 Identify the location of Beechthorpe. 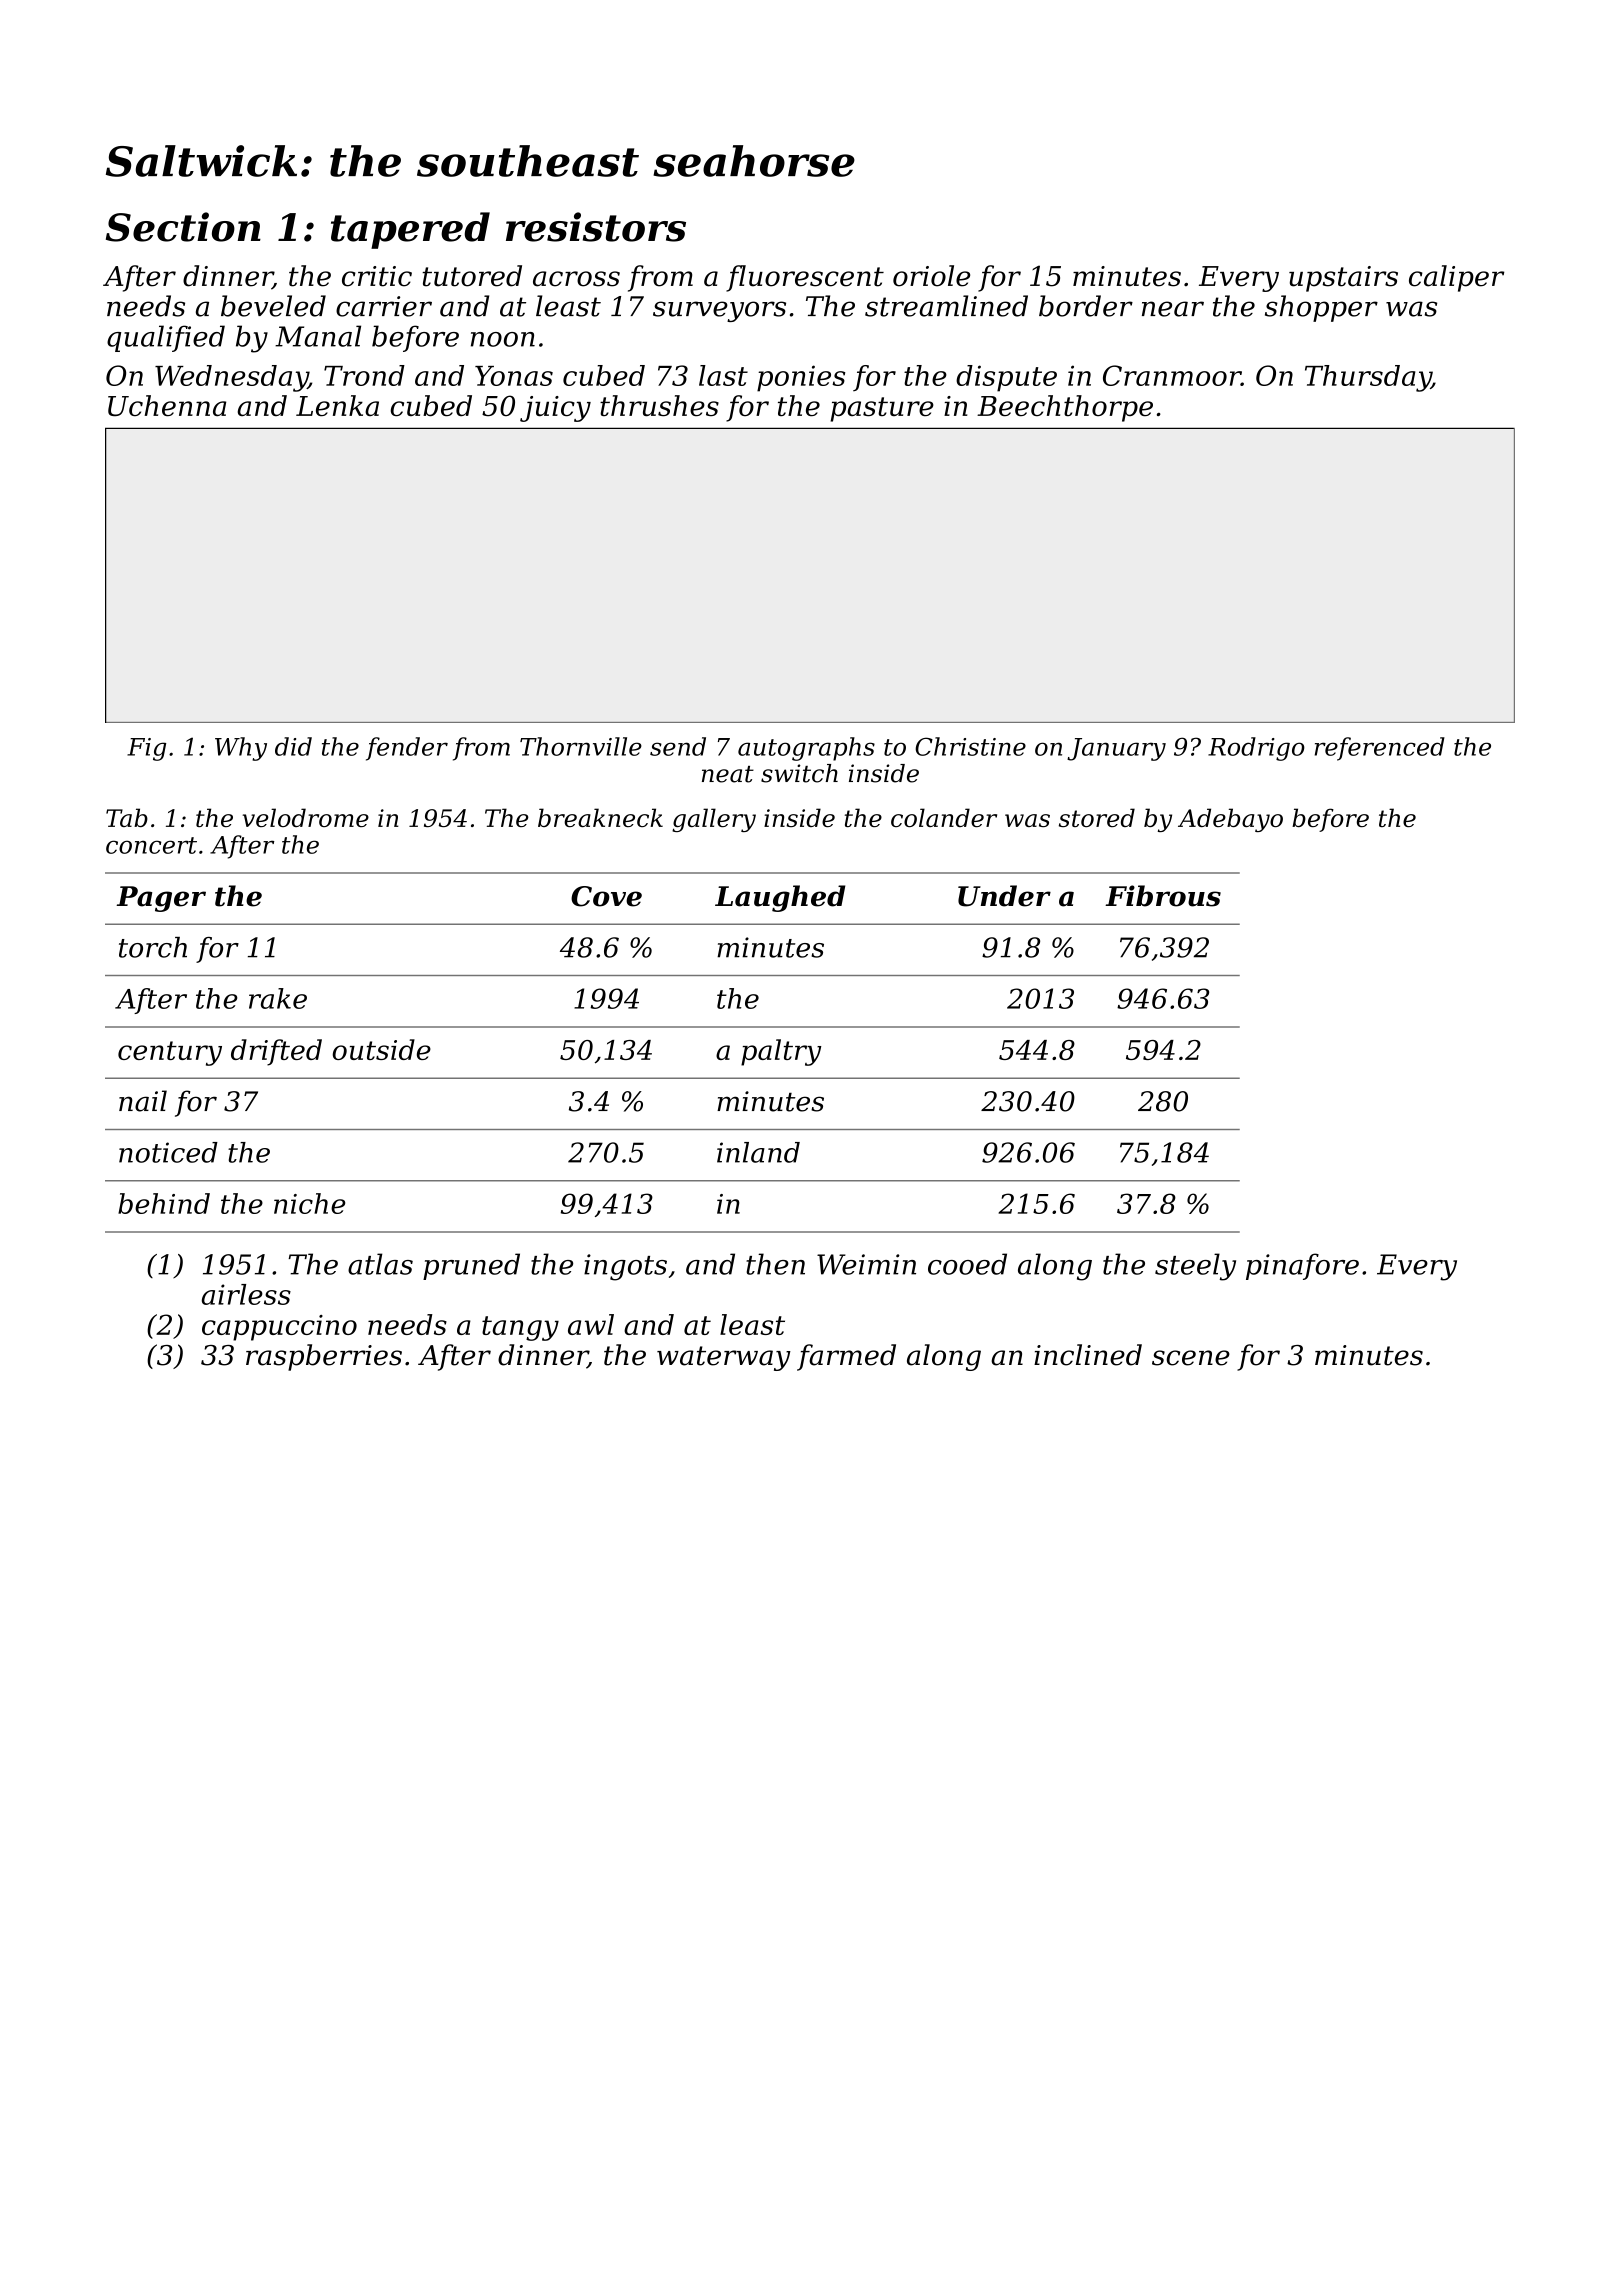
(1065, 408).
